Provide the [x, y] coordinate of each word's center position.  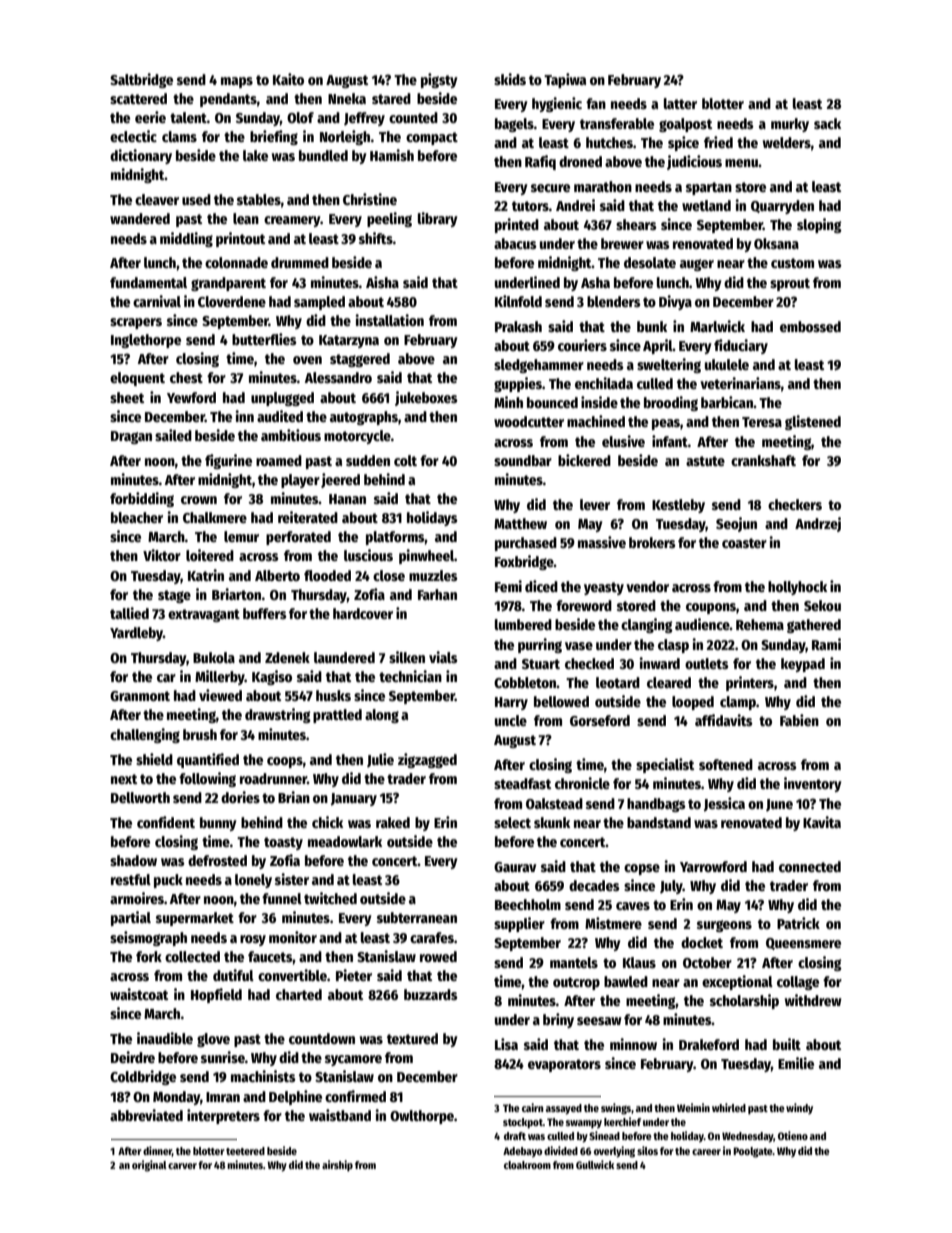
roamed [279, 460]
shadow [133, 860]
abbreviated [146, 1115]
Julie [380, 760]
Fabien [799, 720]
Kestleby [678, 506]
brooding [671, 403]
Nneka [347, 98]
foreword [584, 605]
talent [188, 117]
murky [790, 125]
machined [596, 421]
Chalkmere [215, 517]
